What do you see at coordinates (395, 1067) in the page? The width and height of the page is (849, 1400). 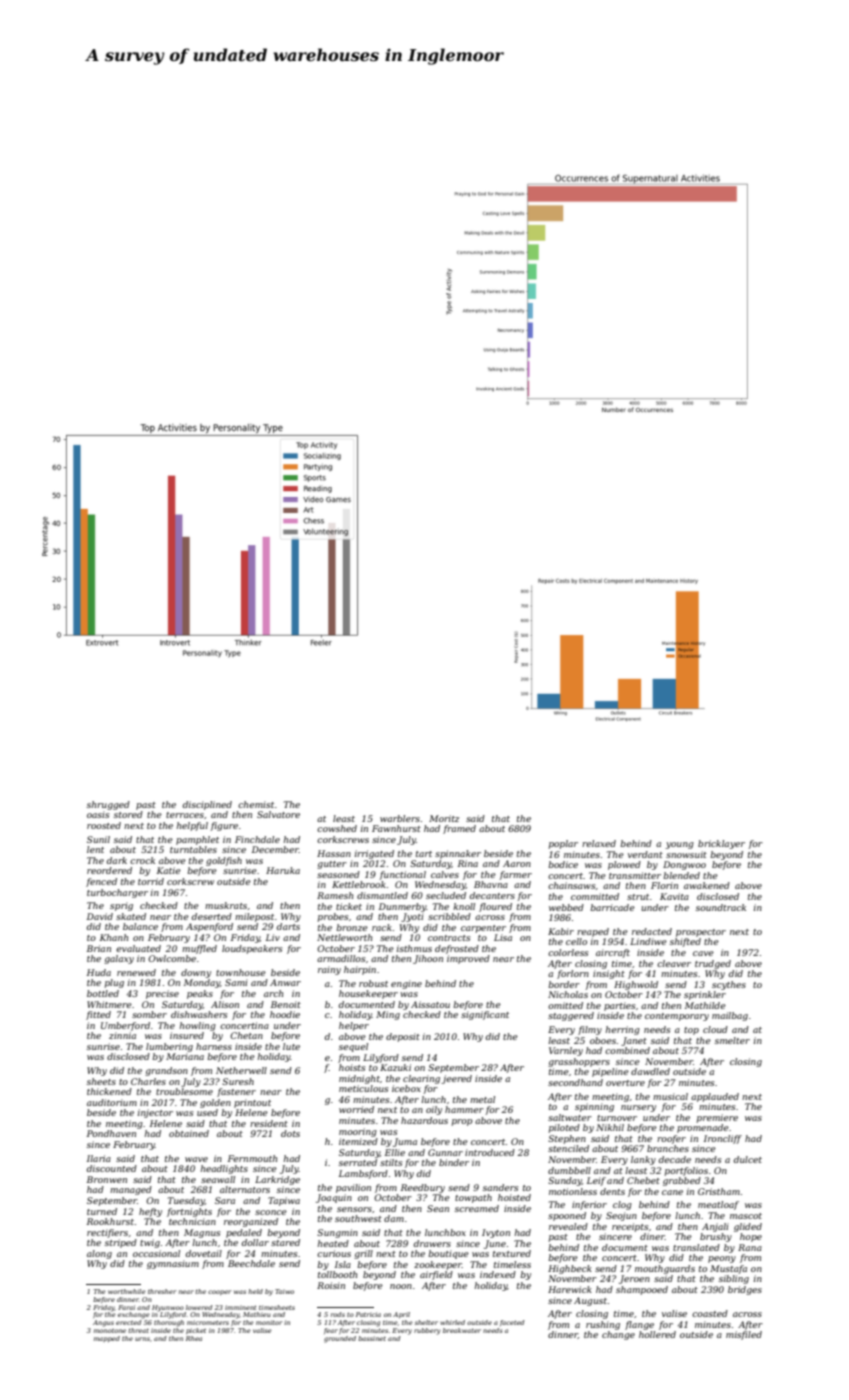 I see `Kazuki` at bounding box center [395, 1067].
